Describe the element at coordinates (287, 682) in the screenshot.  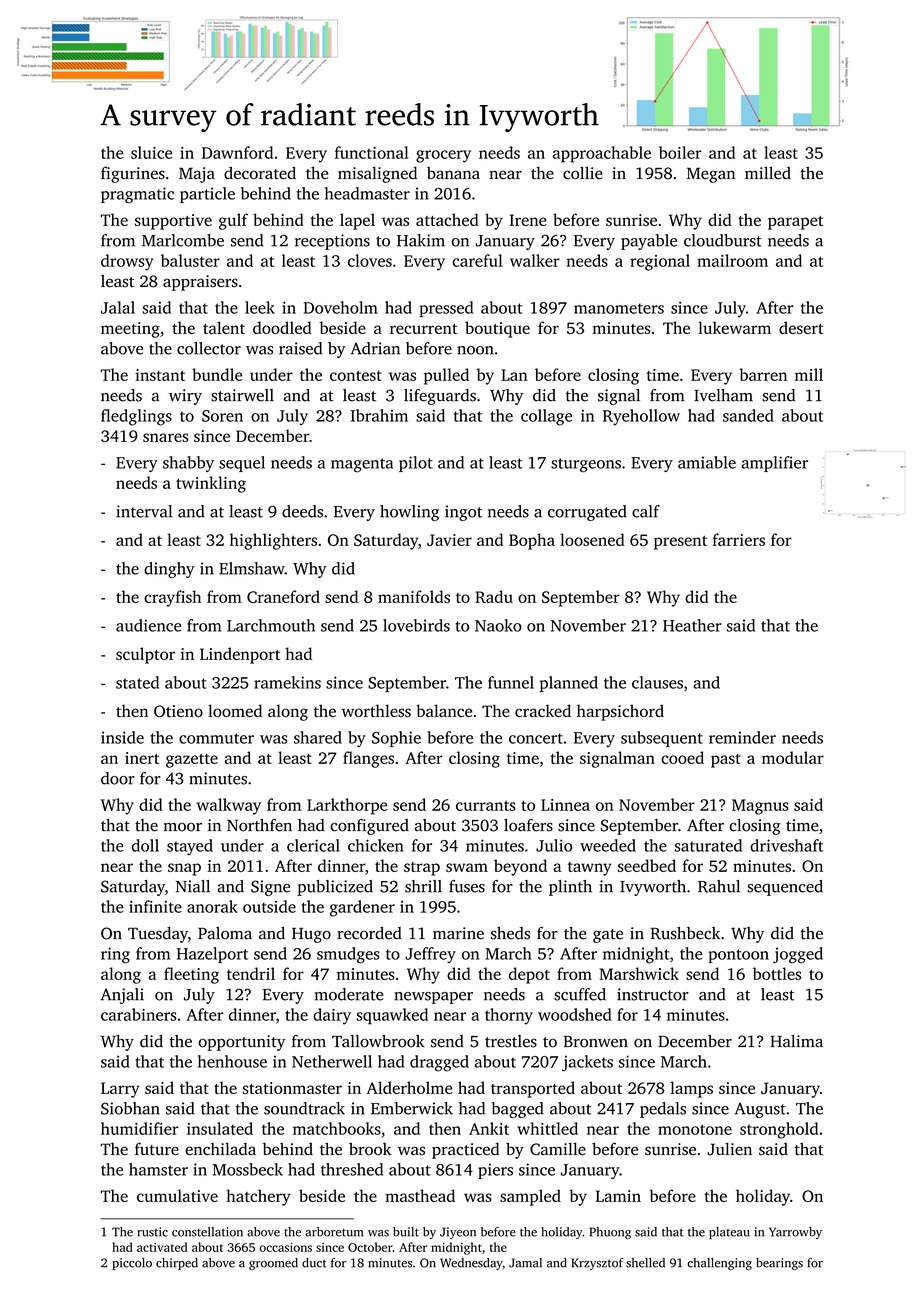
I see `ramekins` at that location.
